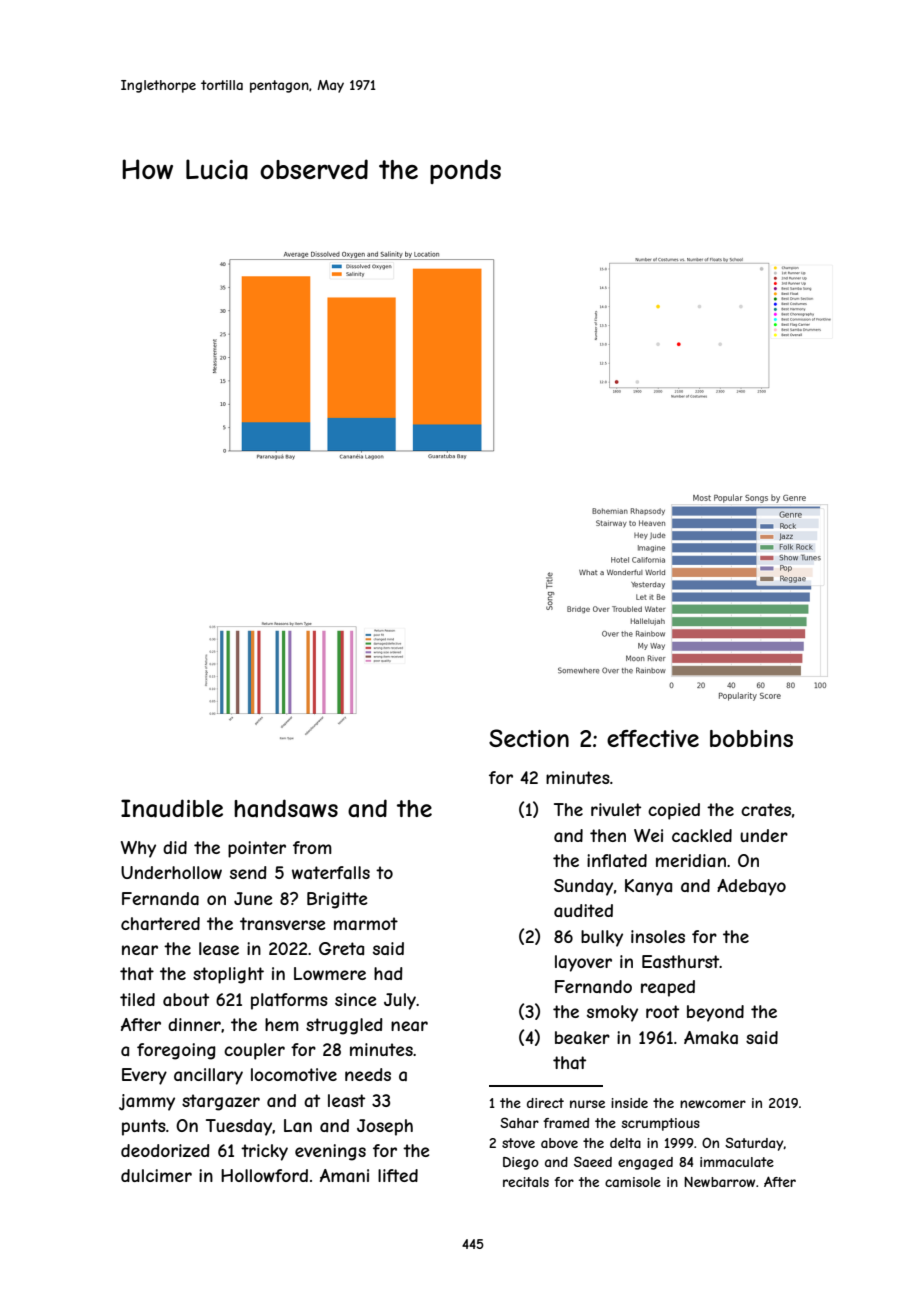 The width and height of the image is (924, 1311). What do you see at coordinates (286, 808) in the image?
I see `handsaws` at bounding box center [286, 808].
